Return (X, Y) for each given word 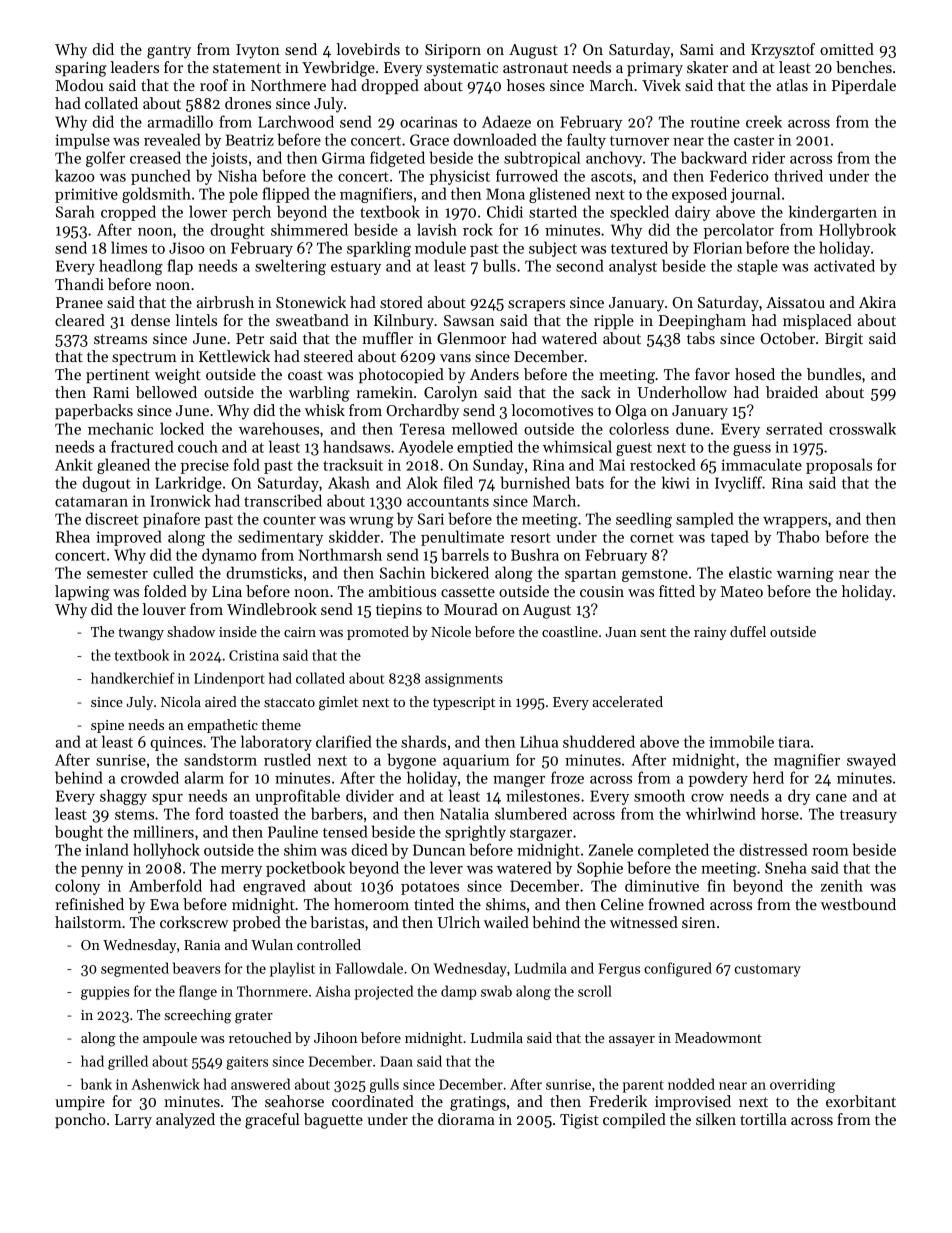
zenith (842, 885)
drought (237, 231)
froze (567, 777)
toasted (254, 813)
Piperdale (864, 86)
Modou (79, 85)
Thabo (798, 536)
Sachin (402, 572)
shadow (191, 631)
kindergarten (833, 213)
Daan (396, 1061)
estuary (356, 268)
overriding (802, 1085)
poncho (80, 1120)
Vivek (661, 85)
